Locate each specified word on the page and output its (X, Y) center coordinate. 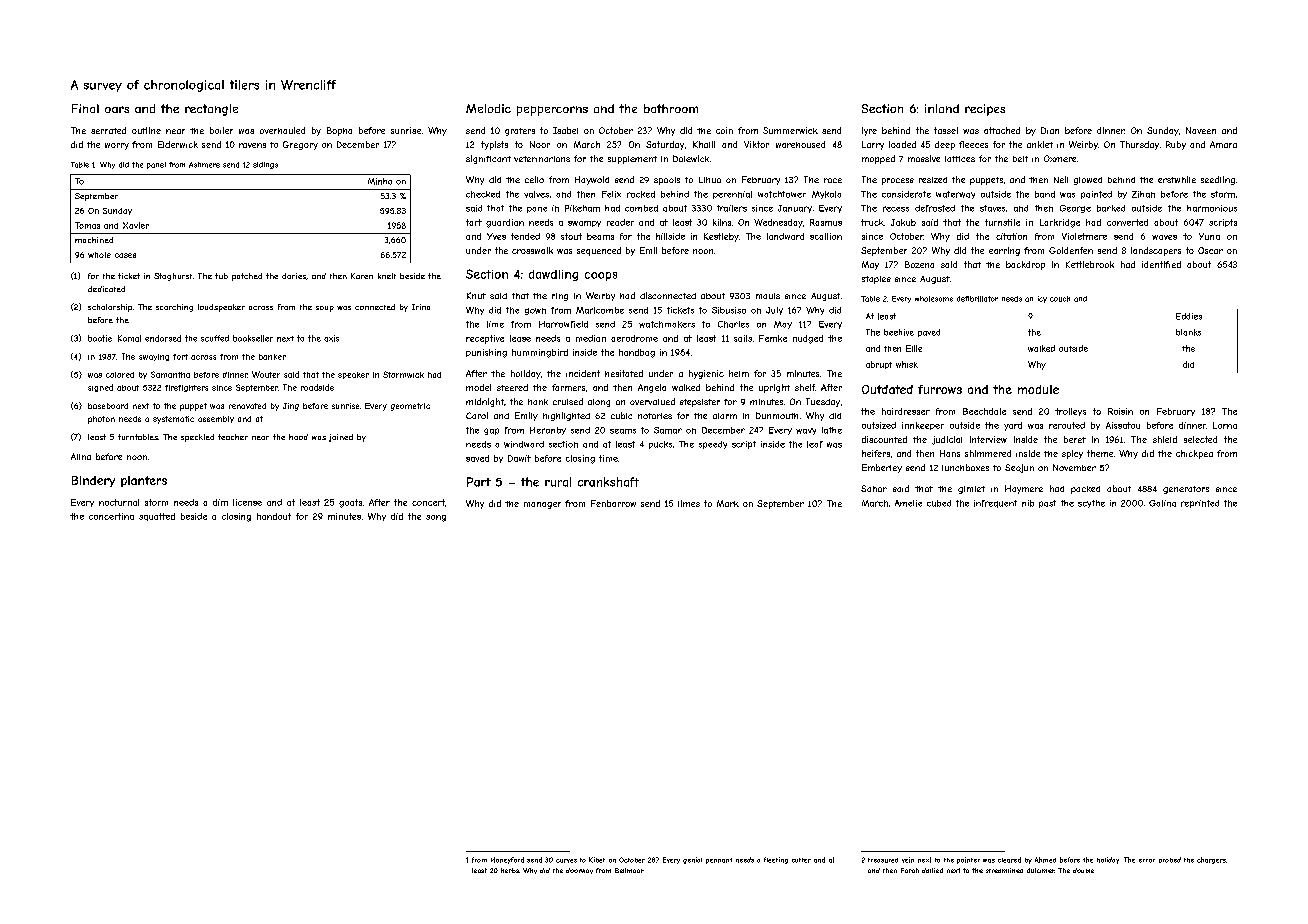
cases (125, 255)
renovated (247, 406)
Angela (652, 388)
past (1047, 504)
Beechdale (984, 411)
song (436, 518)
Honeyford (507, 860)
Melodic (488, 108)
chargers (1211, 860)
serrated (108, 130)
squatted (157, 517)
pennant (719, 861)
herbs (510, 870)
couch (1060, 299)
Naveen (1201, 130)
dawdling (553, 275)
